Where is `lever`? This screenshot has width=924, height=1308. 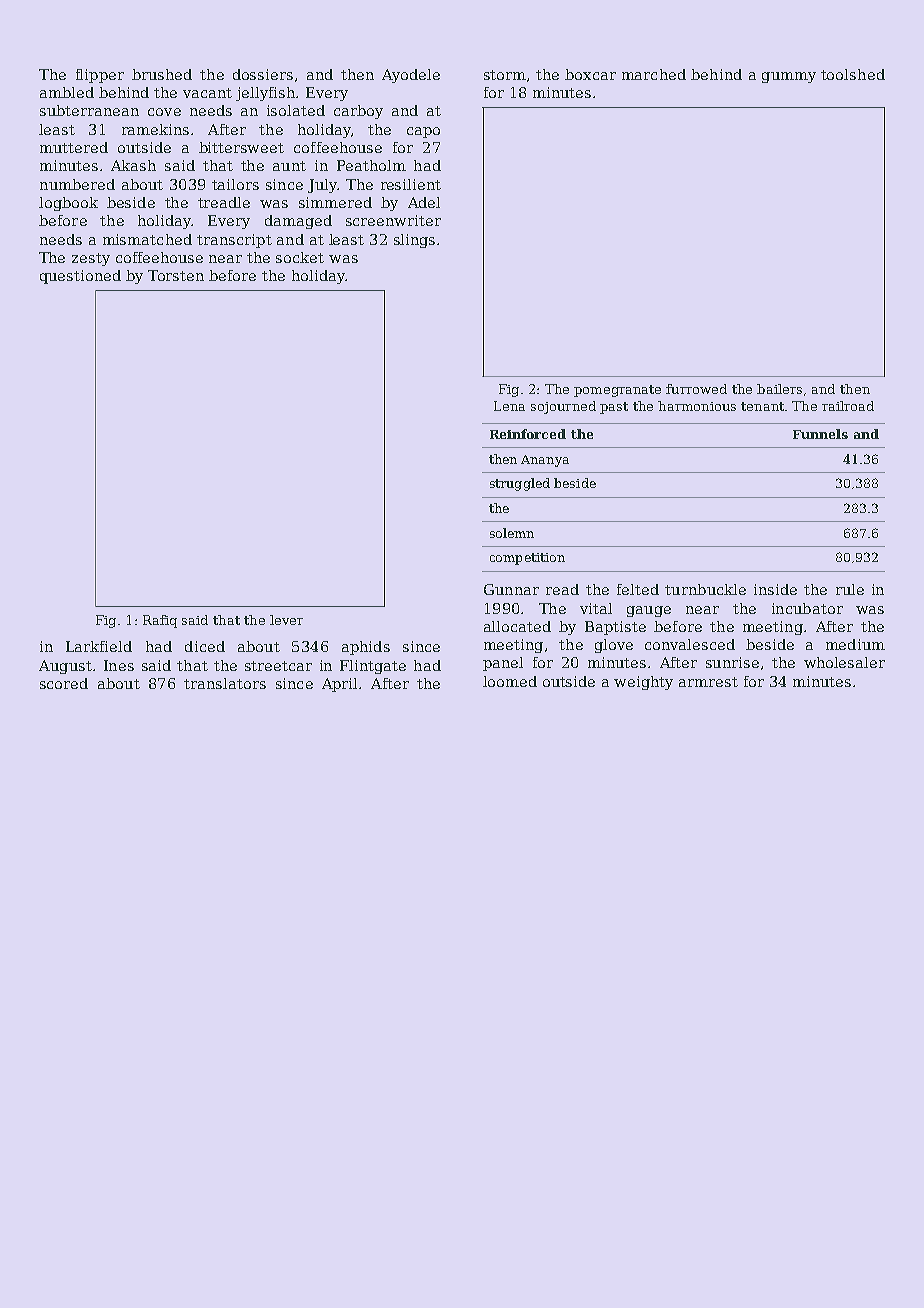
lever is located at coordinates (286, 620).
